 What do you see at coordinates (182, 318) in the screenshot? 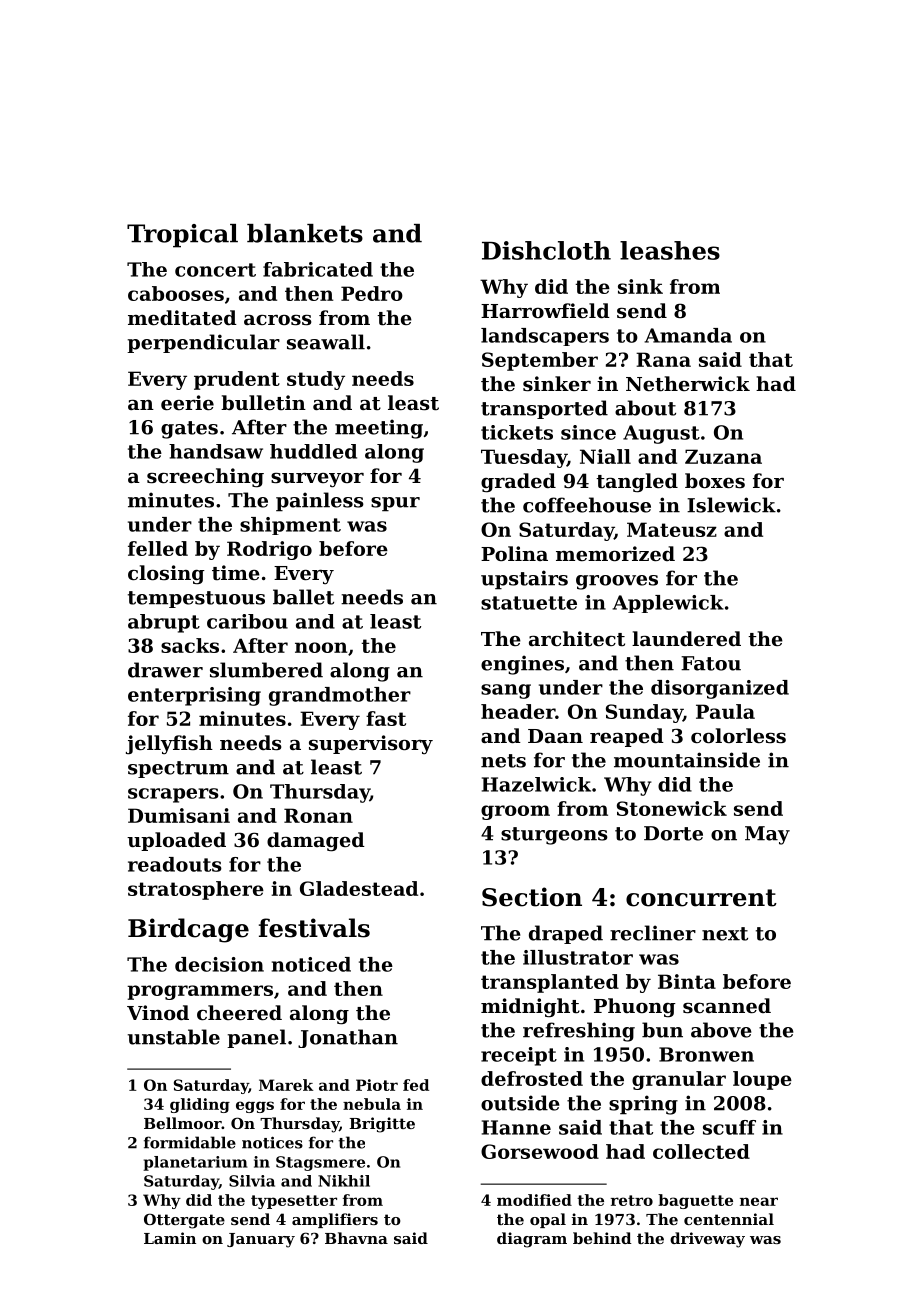
I see `meditated` at bounding box center [182, 318].
